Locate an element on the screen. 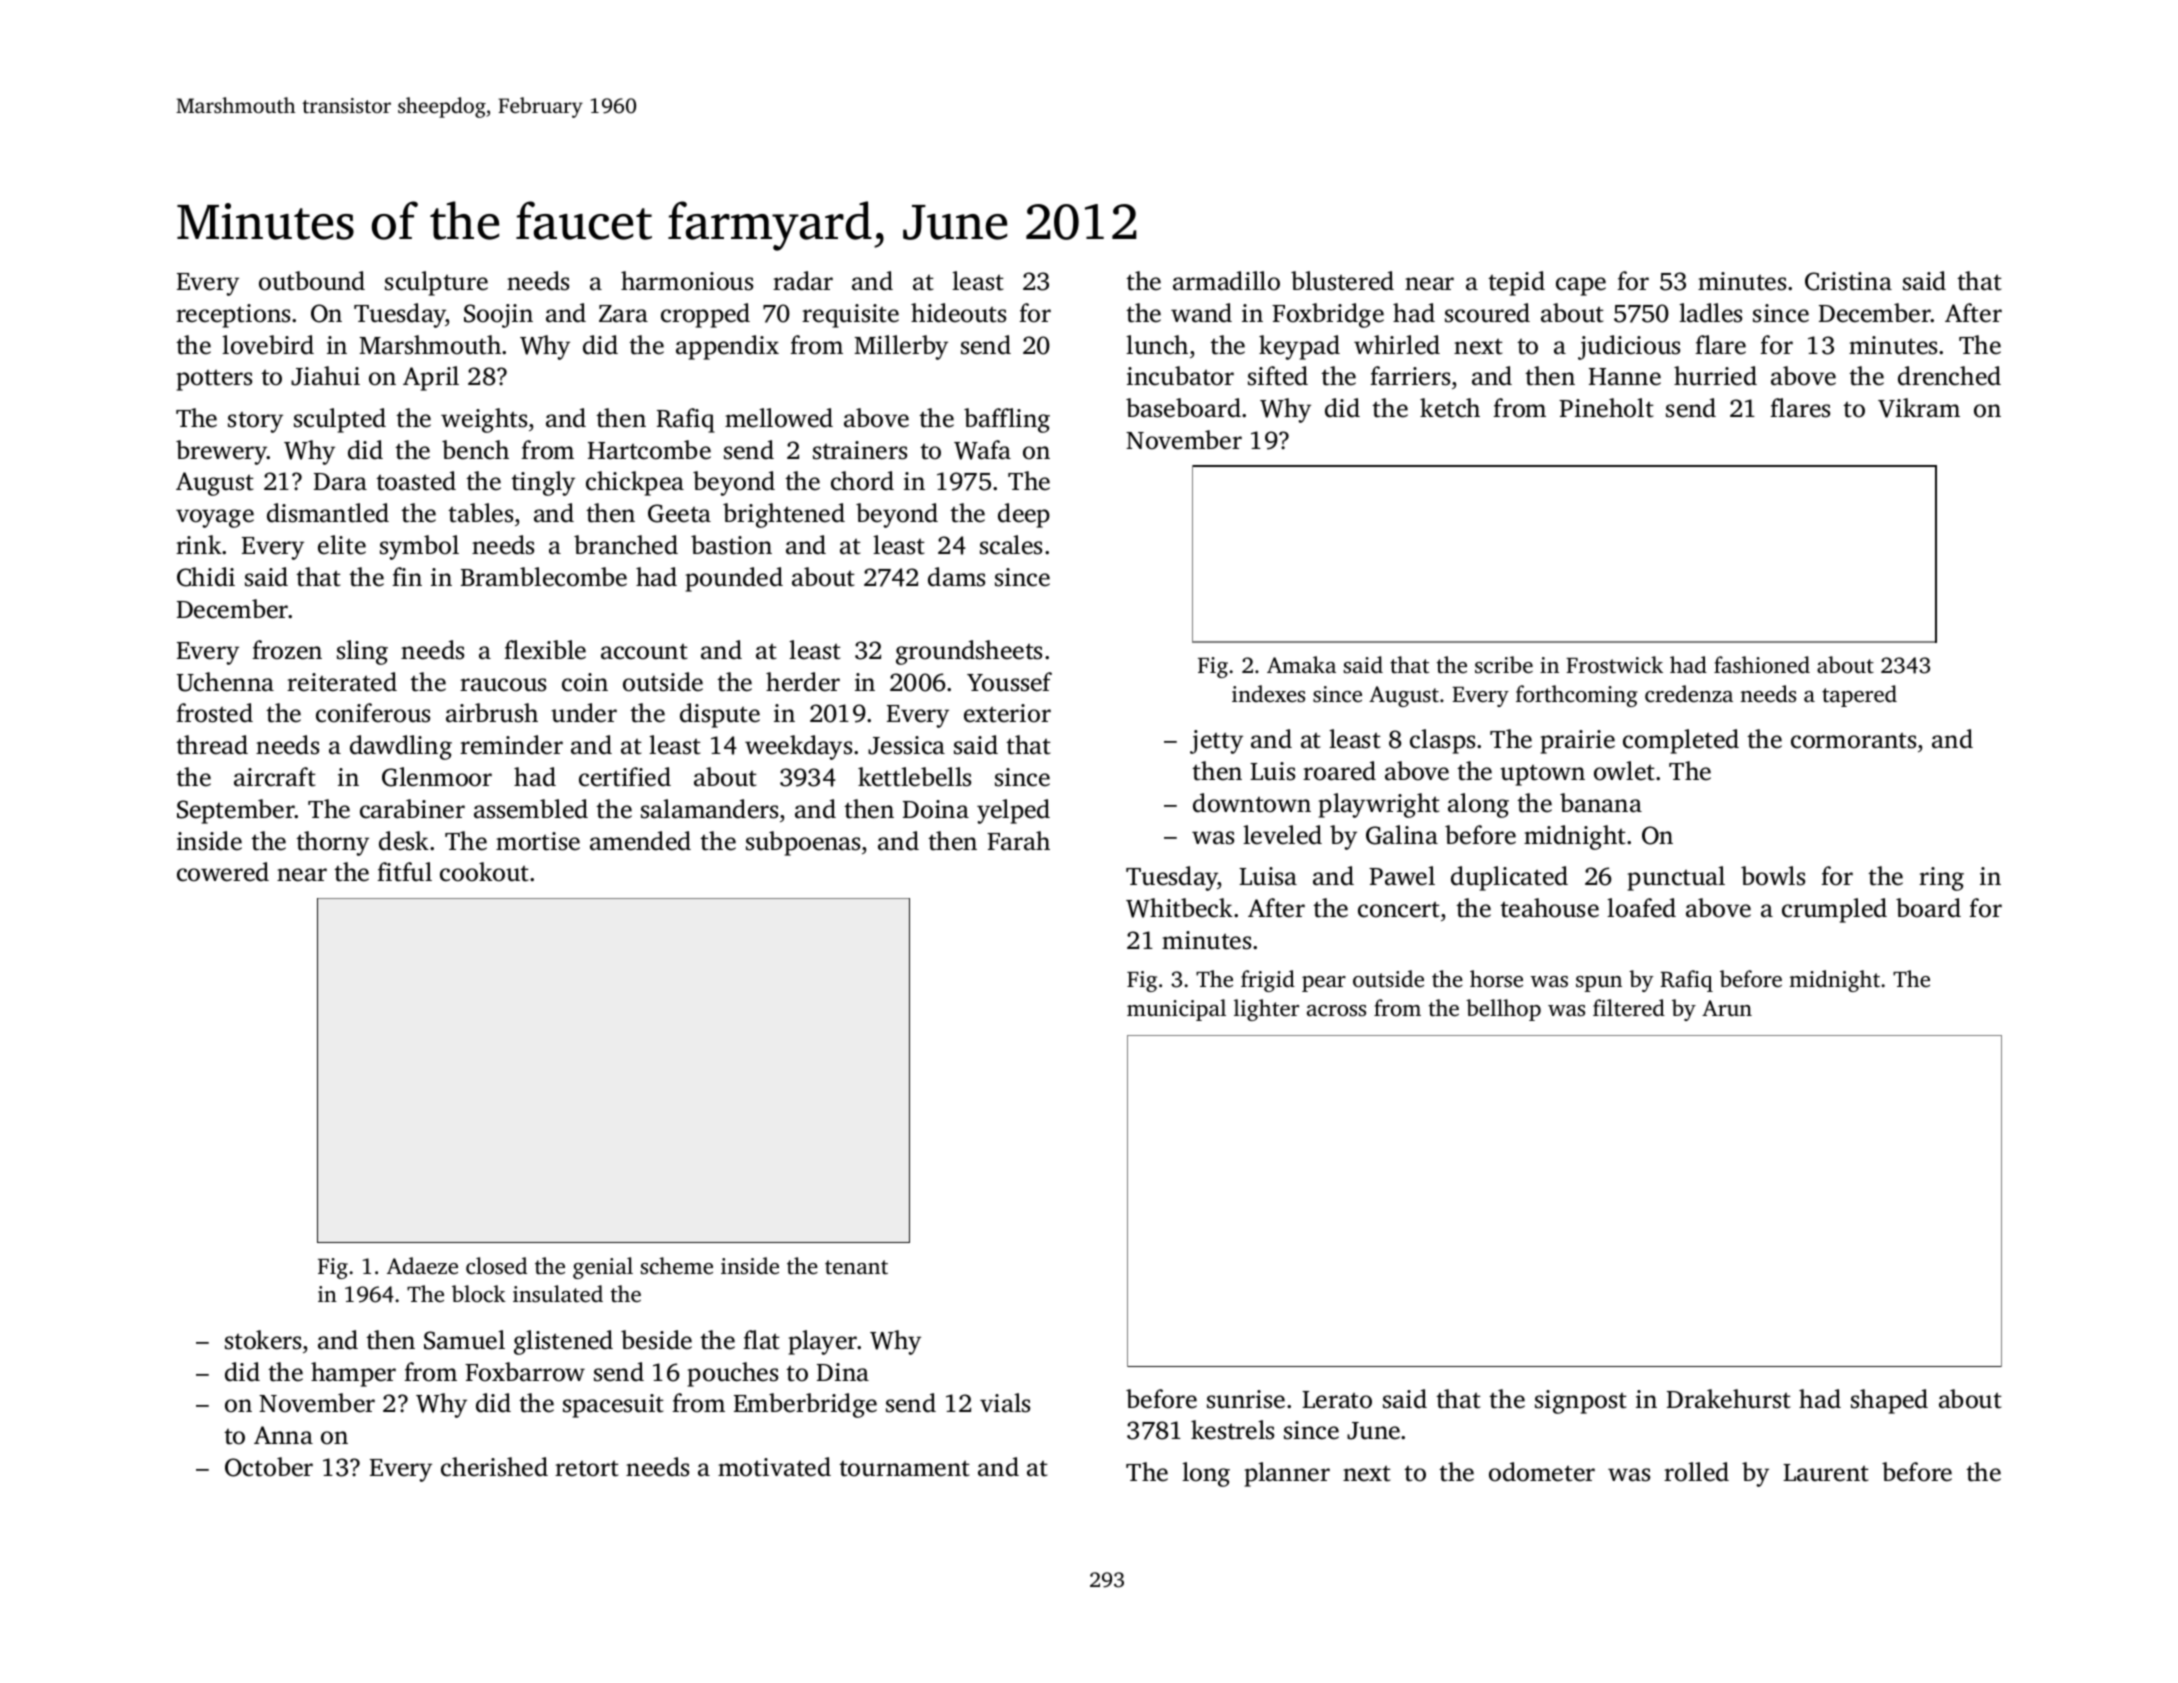  Adaeze is located at coordinates (422, 1266).
